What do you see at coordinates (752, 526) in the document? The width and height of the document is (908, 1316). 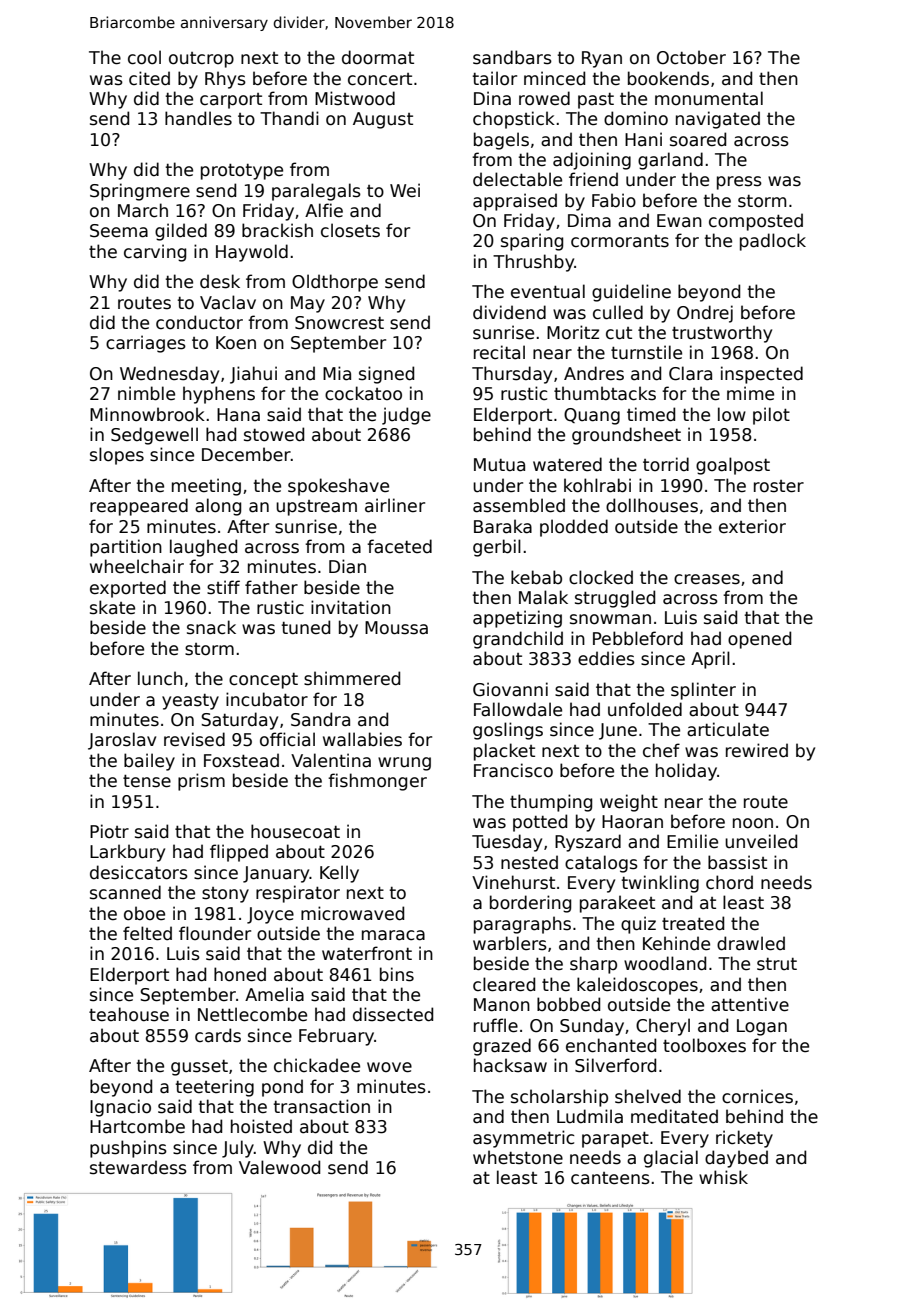 I see `exterior` at bounding box center [752, 526].
